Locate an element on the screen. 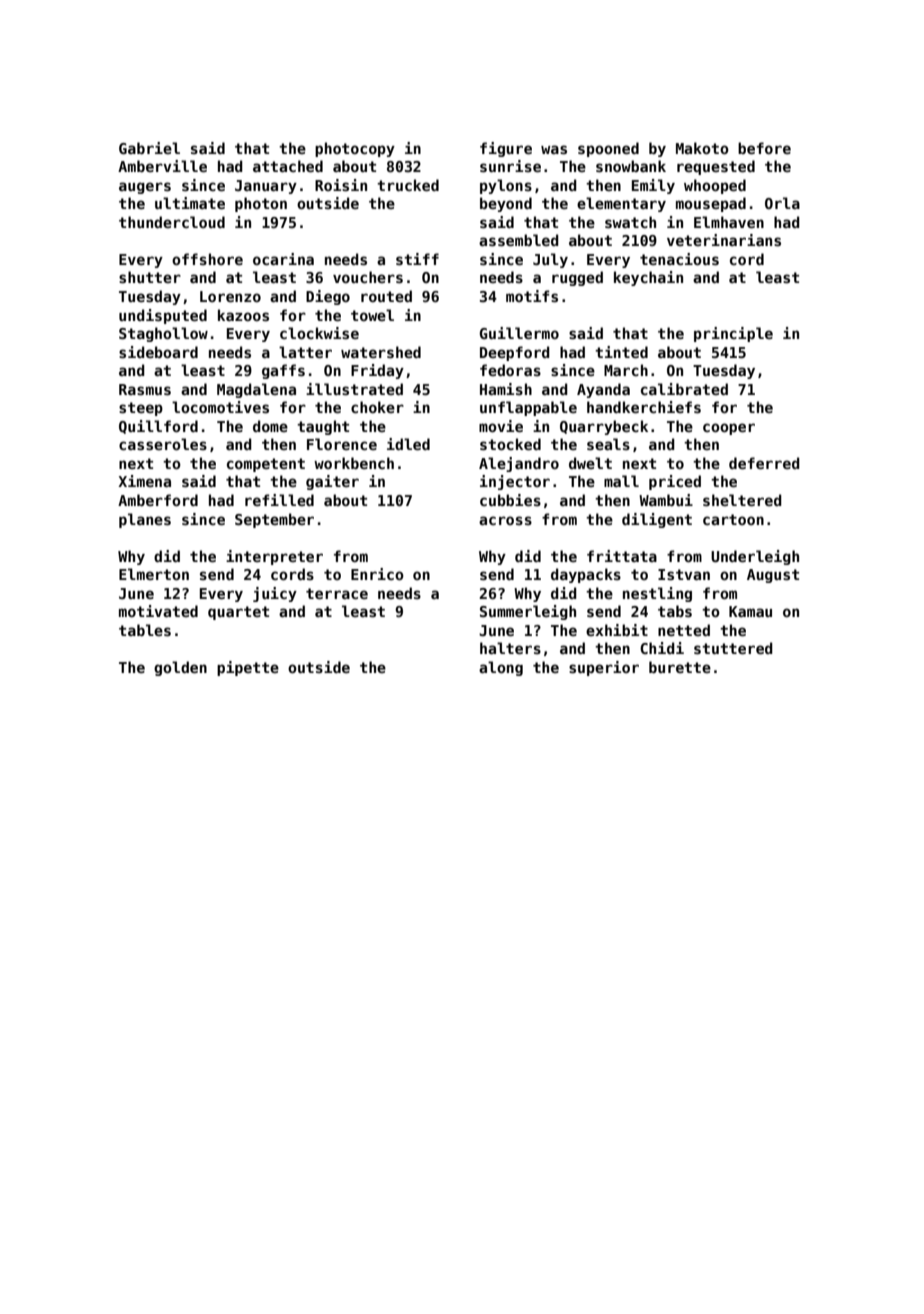 This screenshot has height=1314, width=924. Gabriel is located at coordinates (149, 148).
